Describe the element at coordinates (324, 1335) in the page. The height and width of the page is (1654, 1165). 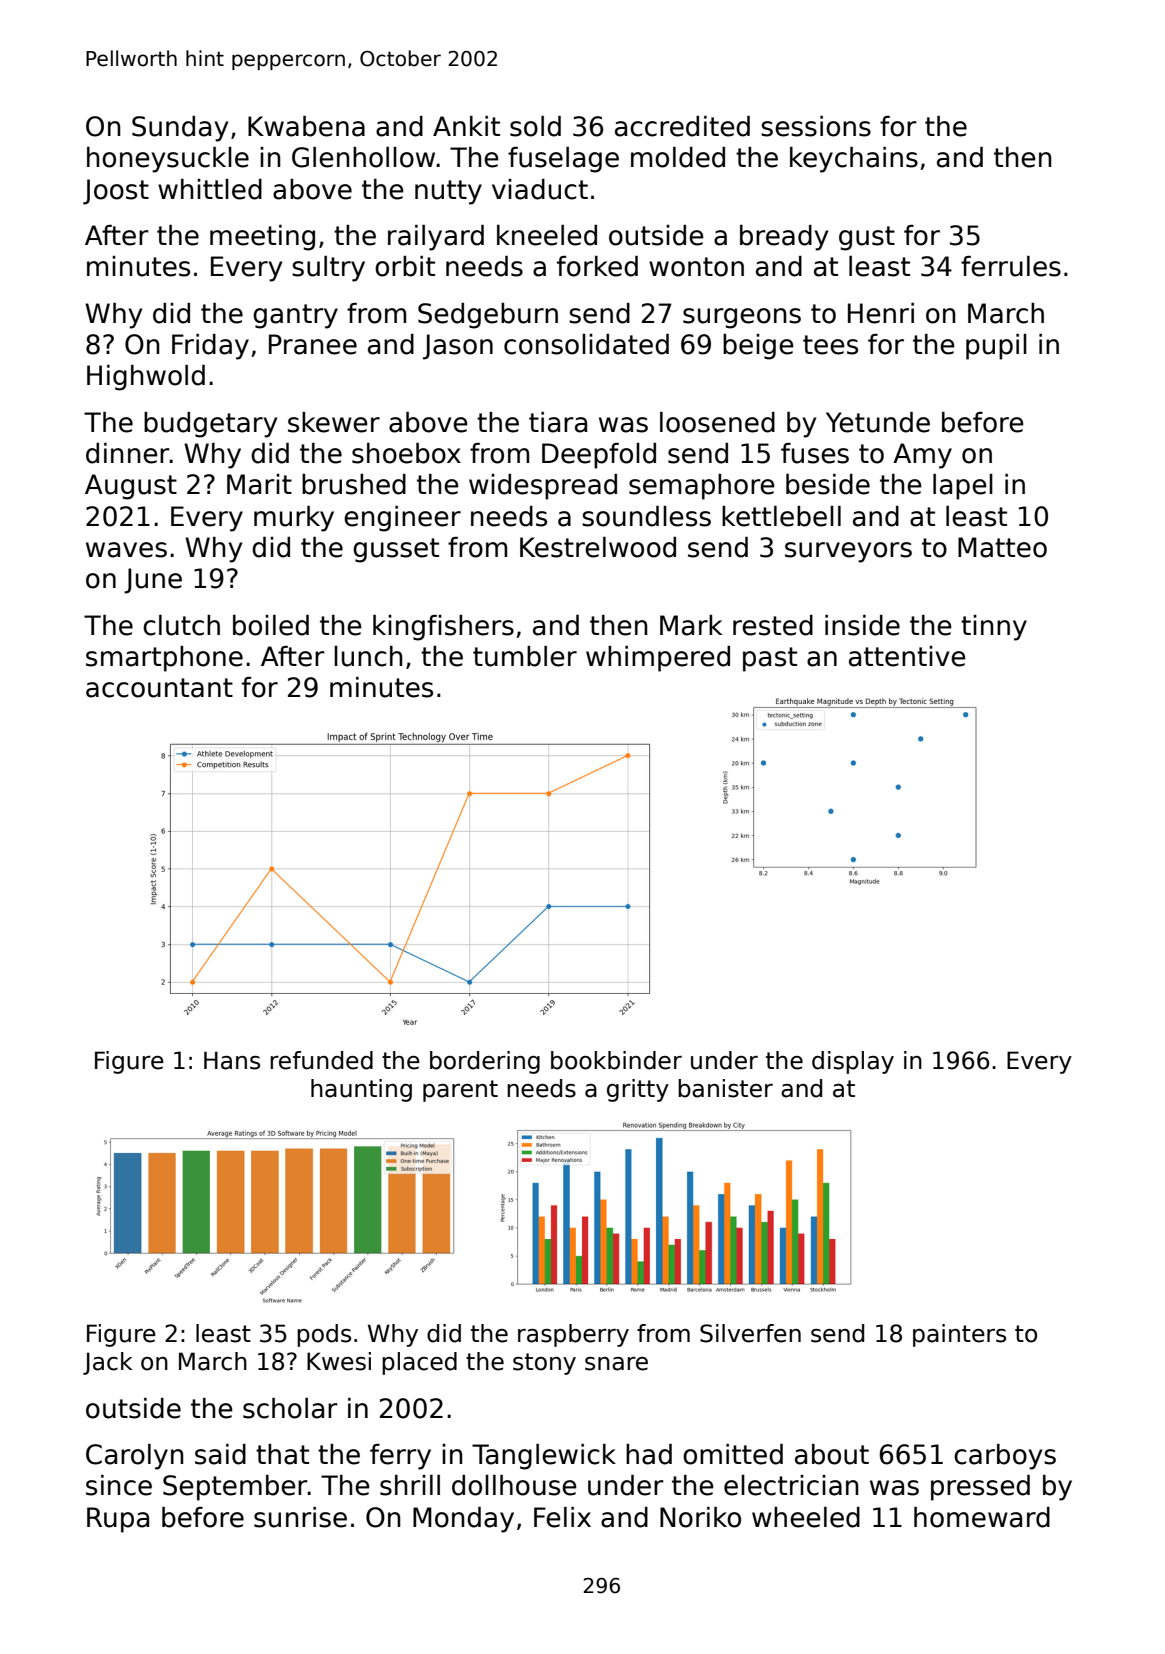
I see `pods` at that location.
